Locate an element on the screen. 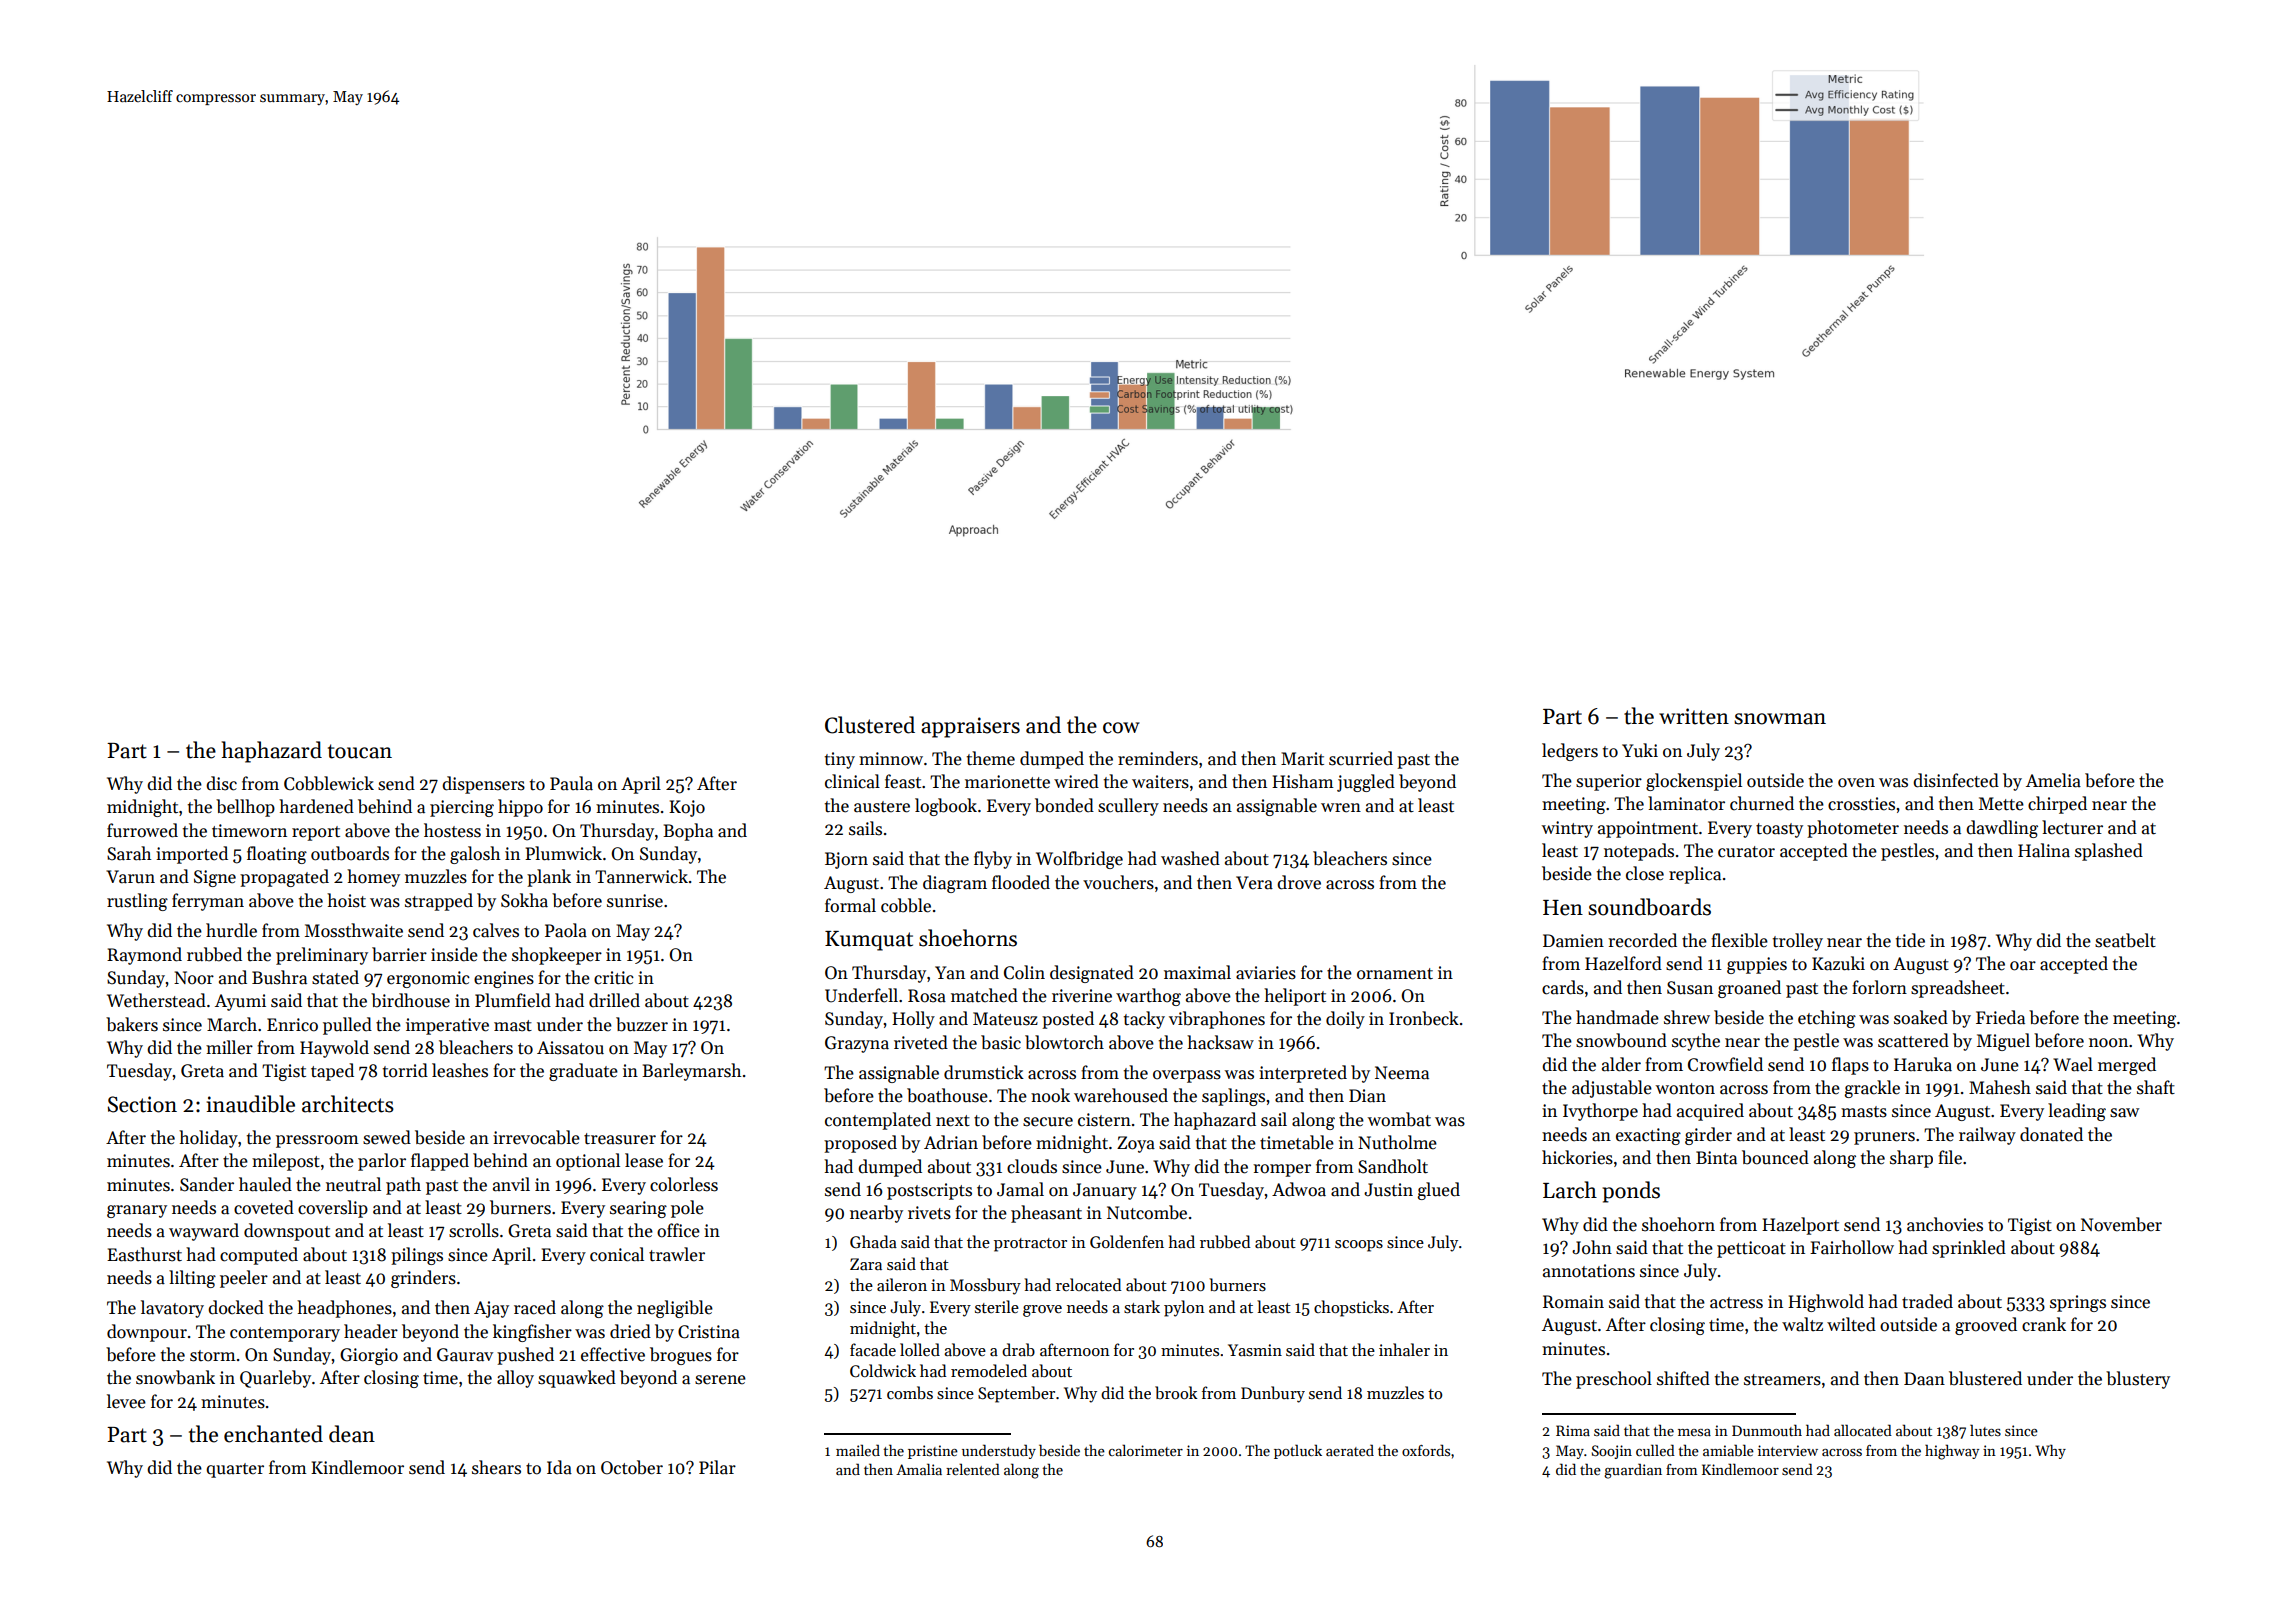 This screenshot has width=2292, height=1620. Mahesh is located at coordinates (2000, 1087).
